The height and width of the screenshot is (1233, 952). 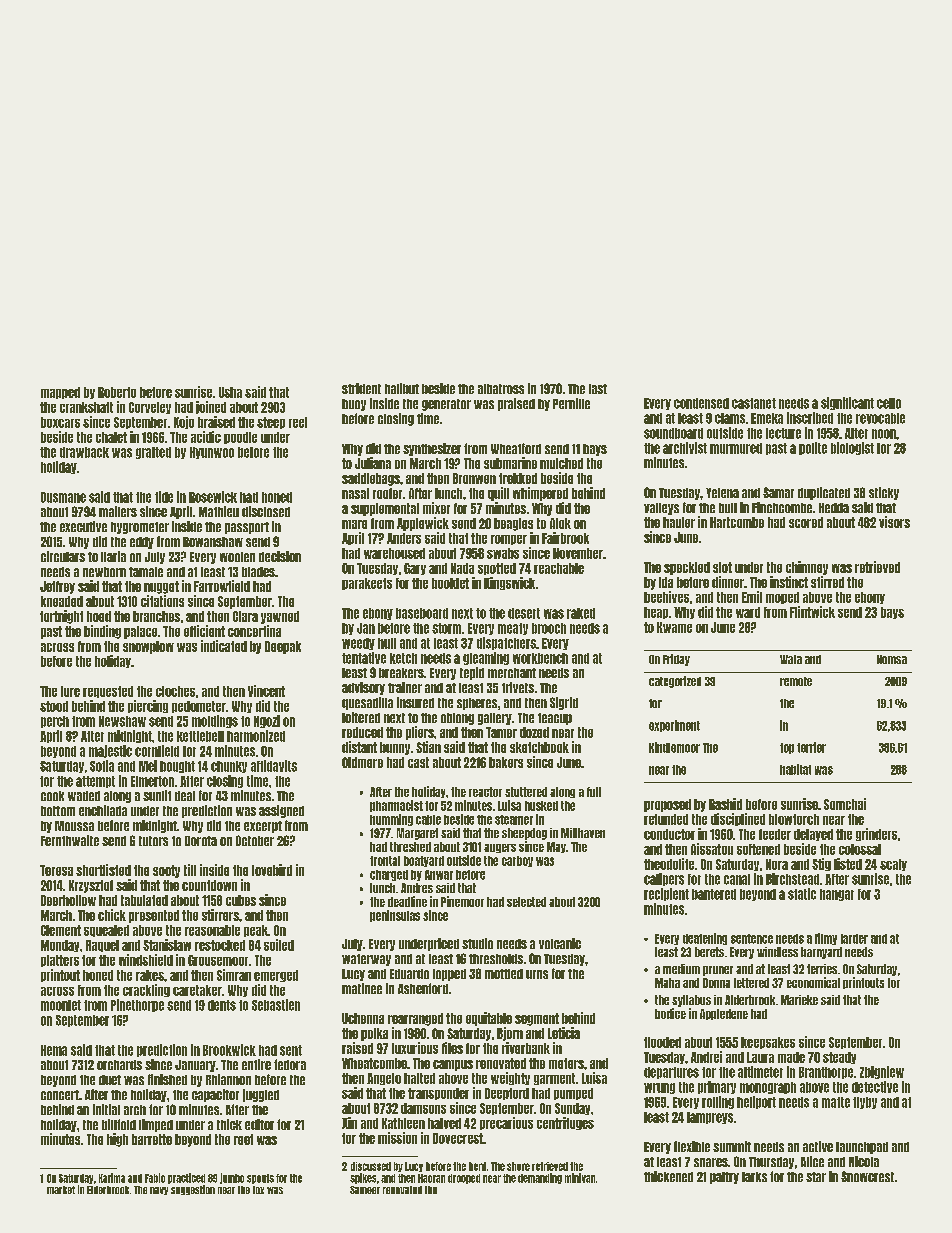 What do you see at coordinates (396, 806) in the screenshot?
I see `pharmacist` at bounding box center [396, 806].
